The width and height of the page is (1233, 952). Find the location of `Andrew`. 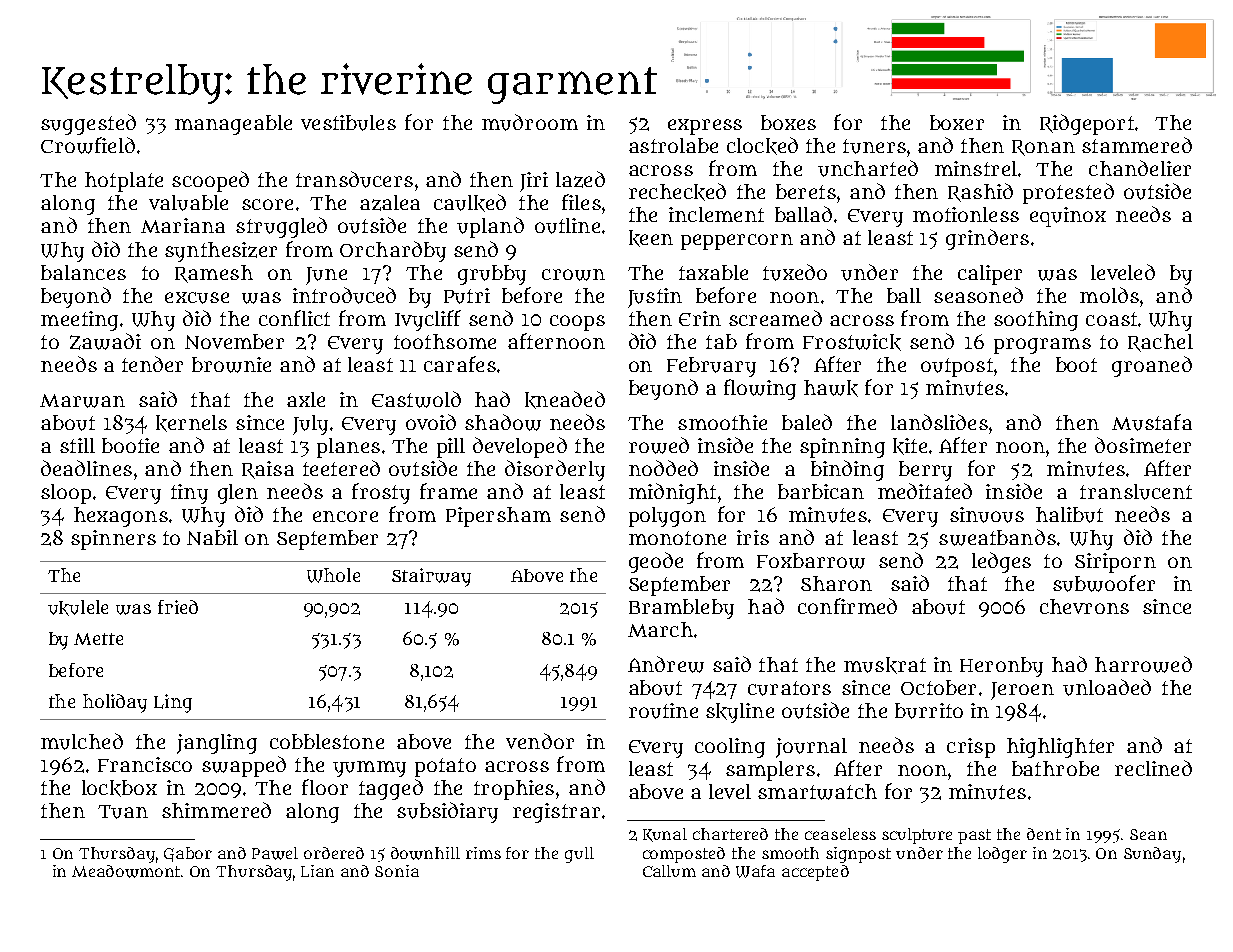

Andrew is located at coordinates (666, 664).
